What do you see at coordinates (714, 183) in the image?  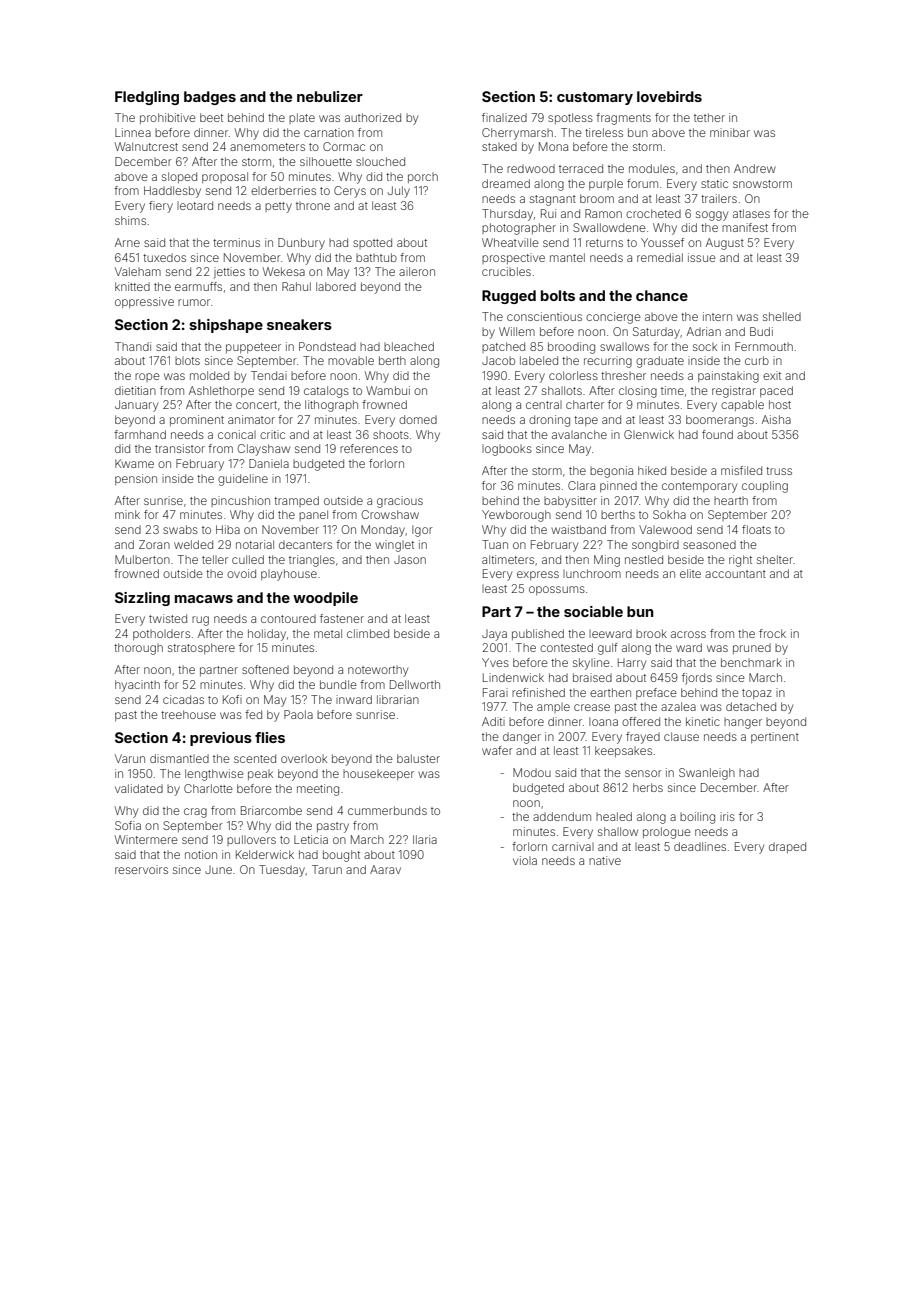 I see `static` at bounding box center [714, 183].
